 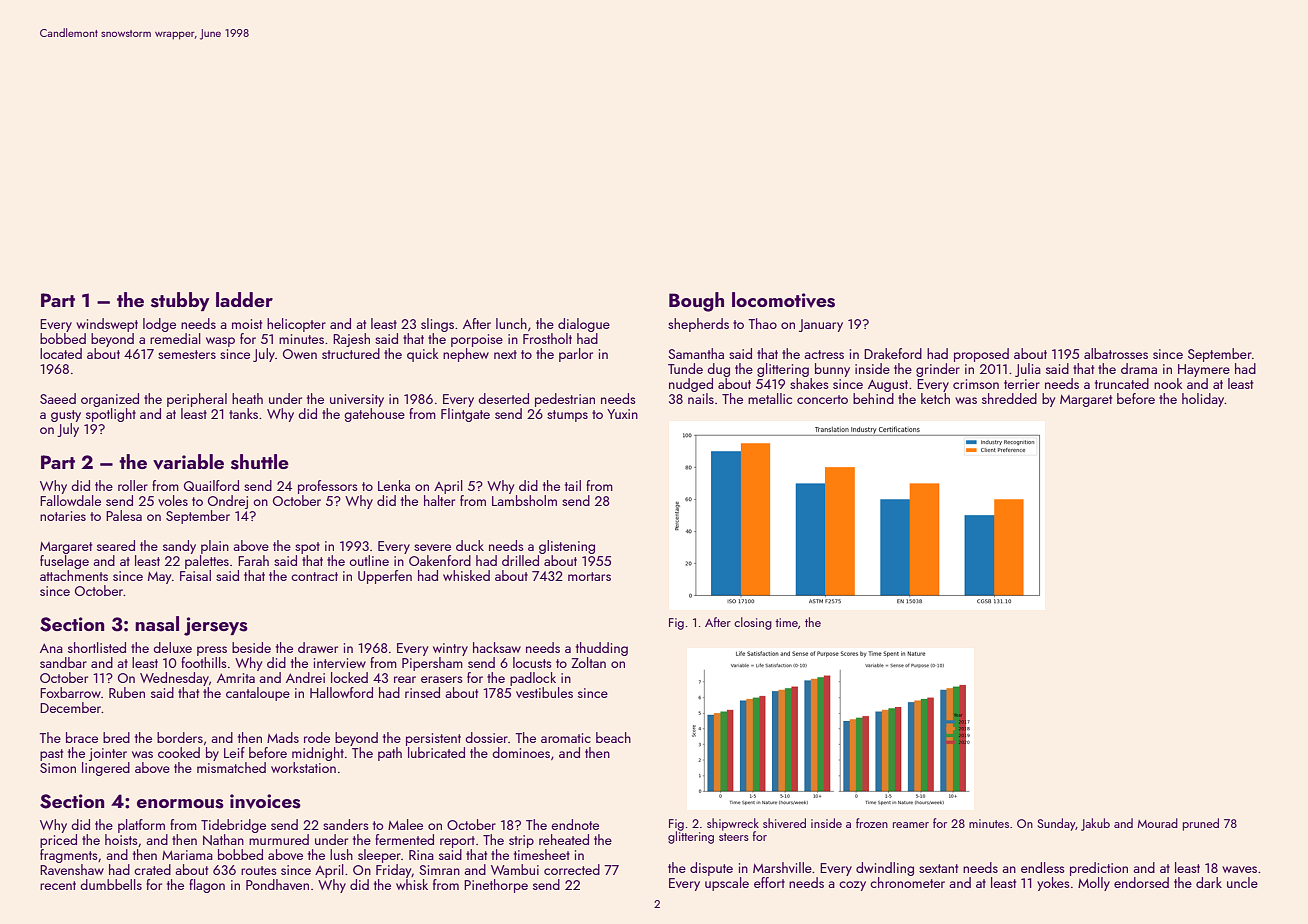 What do you see at coordinates (1204, 370) in the document?
I see `Haymere` at bounding box center [1204, 370].
